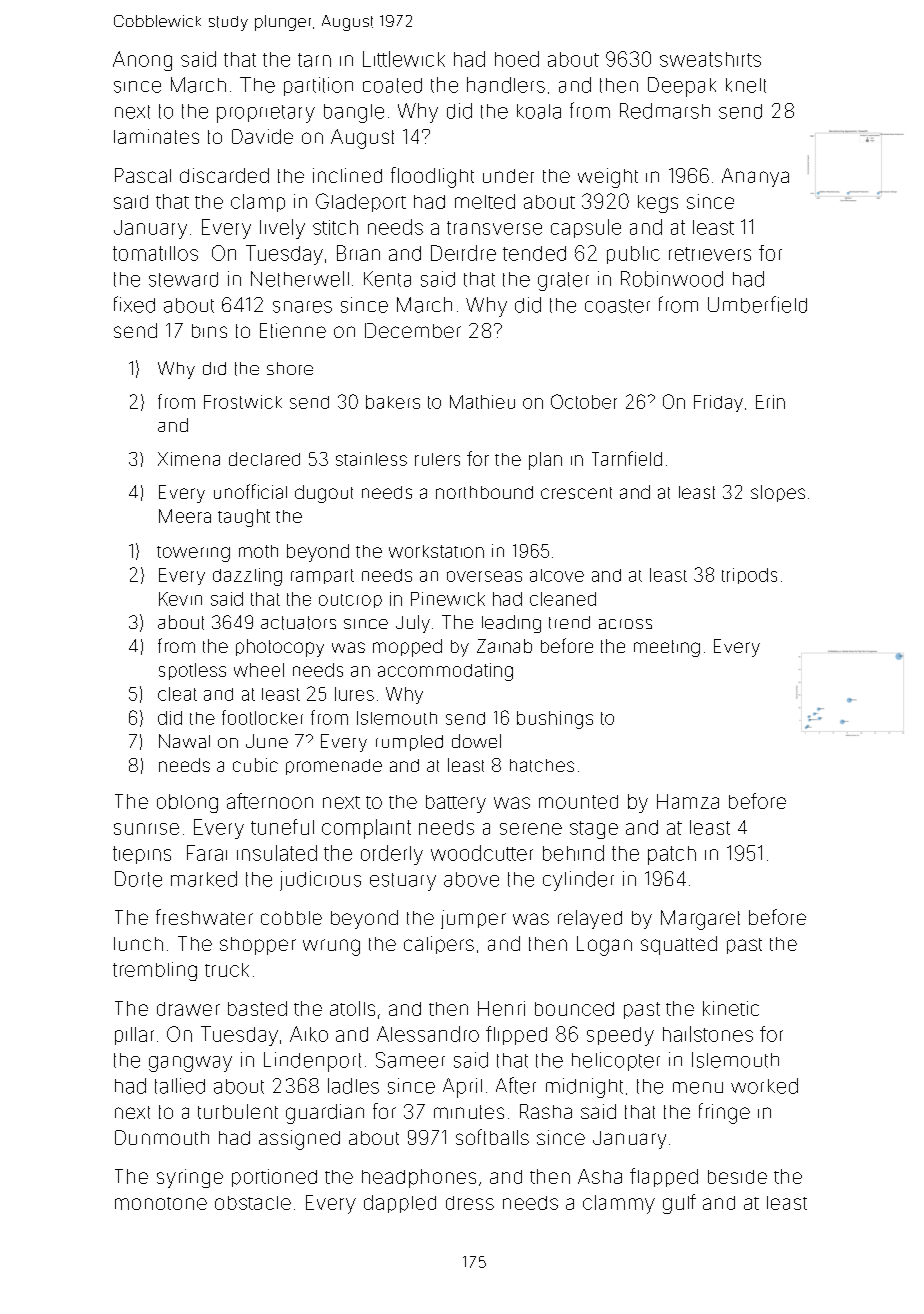  Describe the element at coordinates (710, 59) in the screenshot. I see `sweatshirts` at that location.
